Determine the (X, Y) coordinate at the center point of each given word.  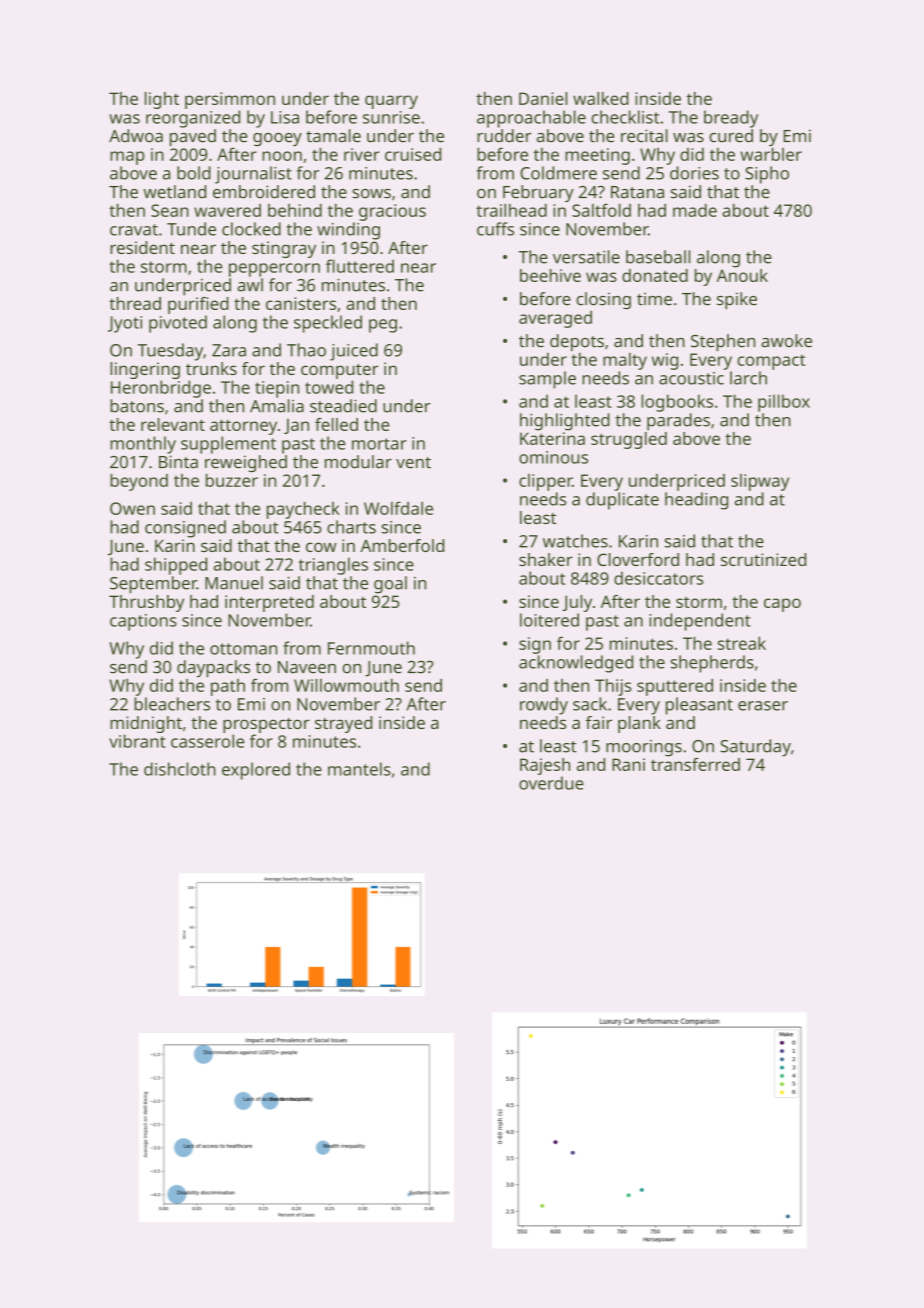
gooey (277, 139)
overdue (551, 783)
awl (250, 285)
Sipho (767, 175)
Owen (132, 508)
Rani (628, 764)
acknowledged (576, 664)
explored (256, 771)
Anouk (742, 275)
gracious (392, 212)
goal (390, 585)
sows (371, 194)
